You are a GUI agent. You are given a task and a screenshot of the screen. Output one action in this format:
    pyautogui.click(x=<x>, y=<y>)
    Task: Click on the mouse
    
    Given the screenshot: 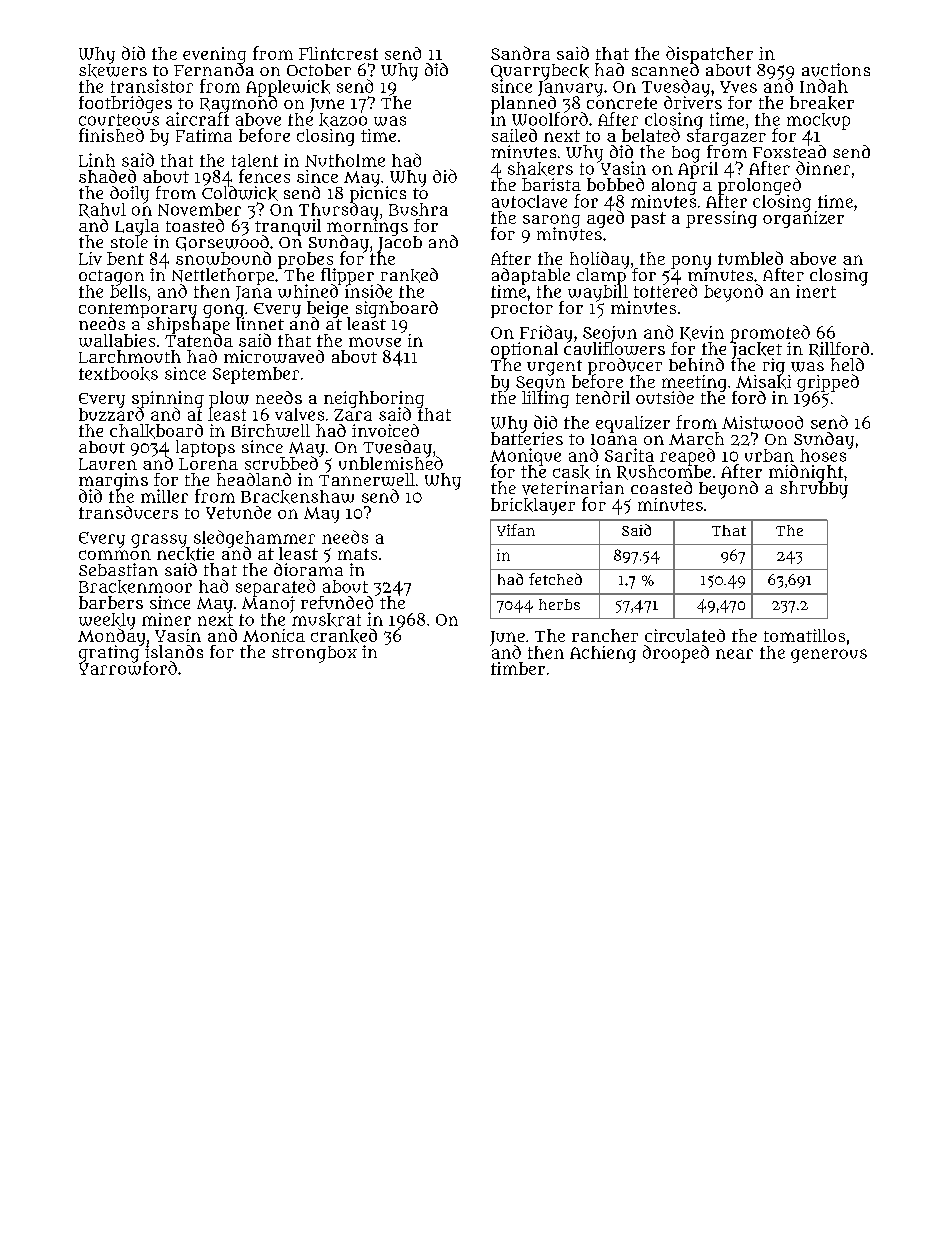 What is the action you would take?
    pyautogui.click(x=375, y=342)
